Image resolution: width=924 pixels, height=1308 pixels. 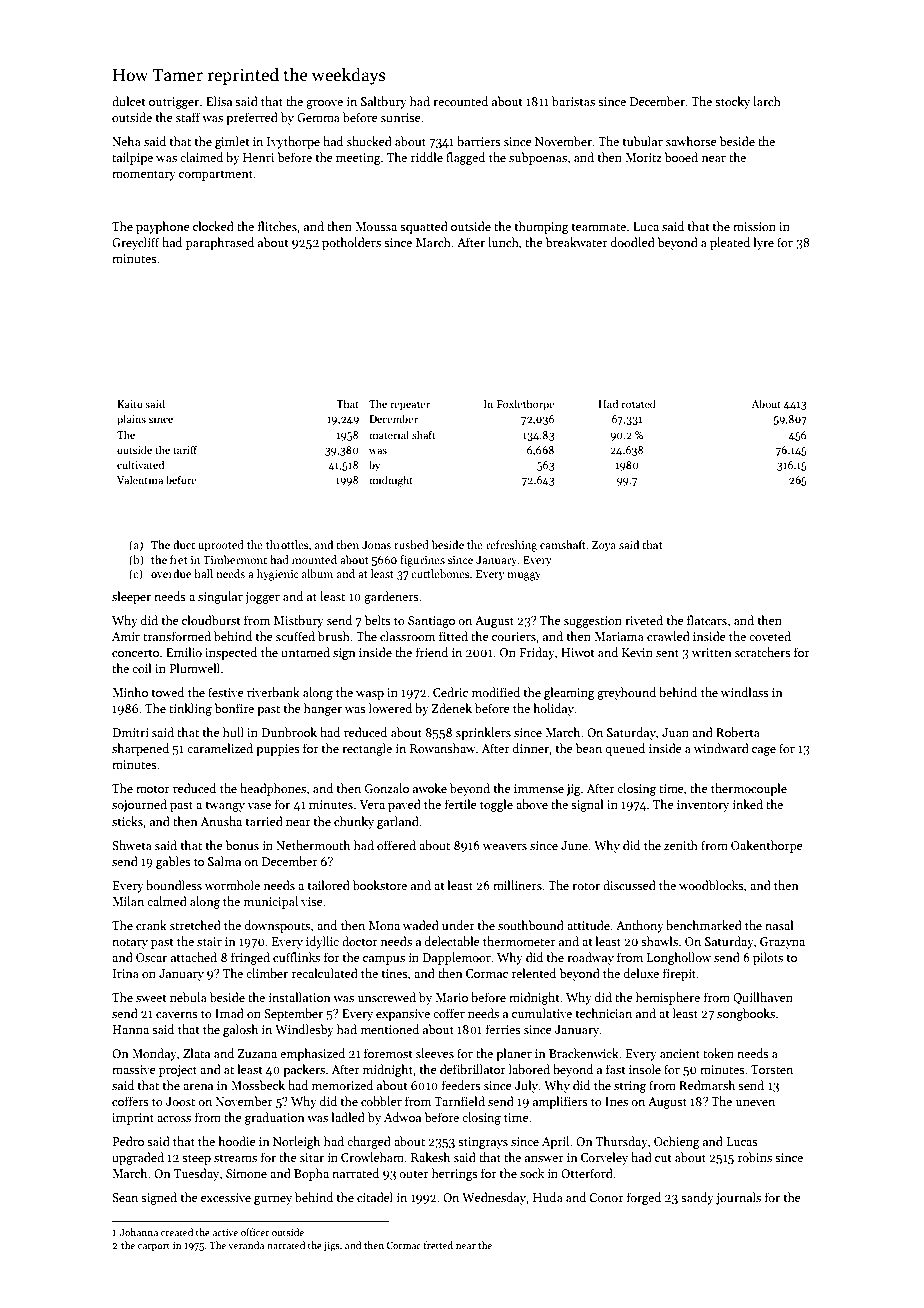 What do you see at coordinates (389, 434) in the document?
I see `material` at bounding box center [389, 434].
